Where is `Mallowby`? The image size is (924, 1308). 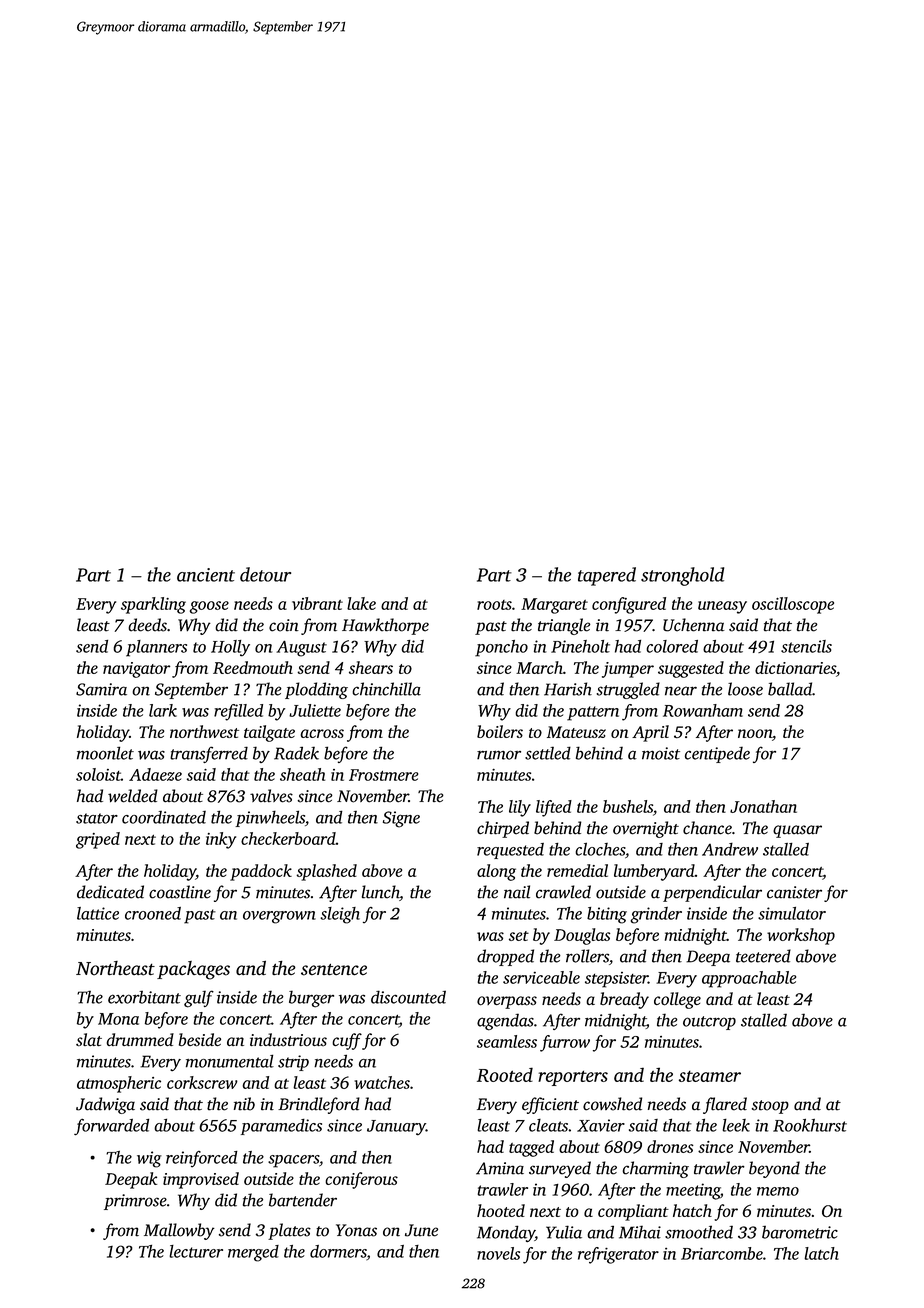
Mallowby is located at coordinates (179, 1231).
